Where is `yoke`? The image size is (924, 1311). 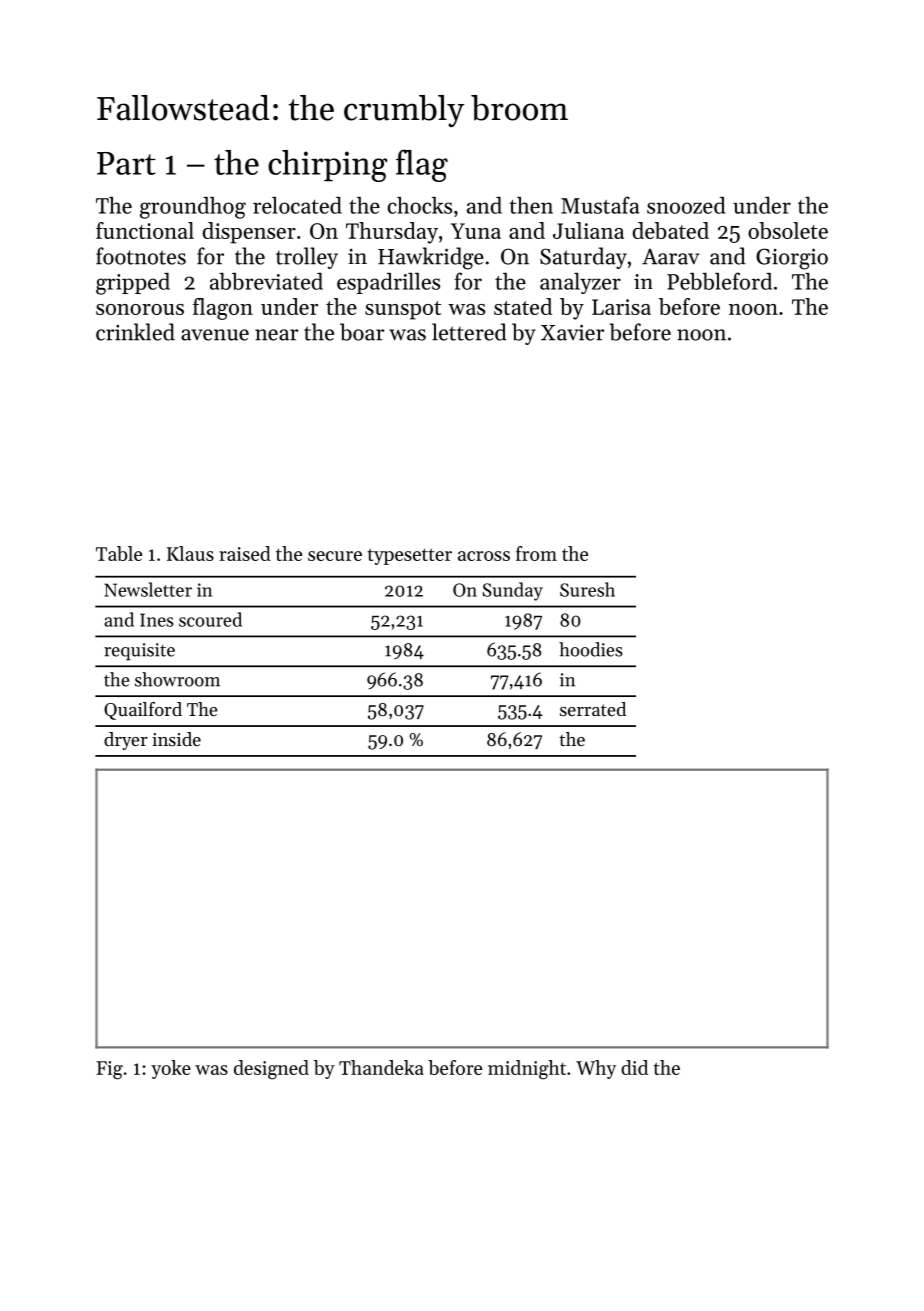 yoke is located at coordinates (171, 1069).
